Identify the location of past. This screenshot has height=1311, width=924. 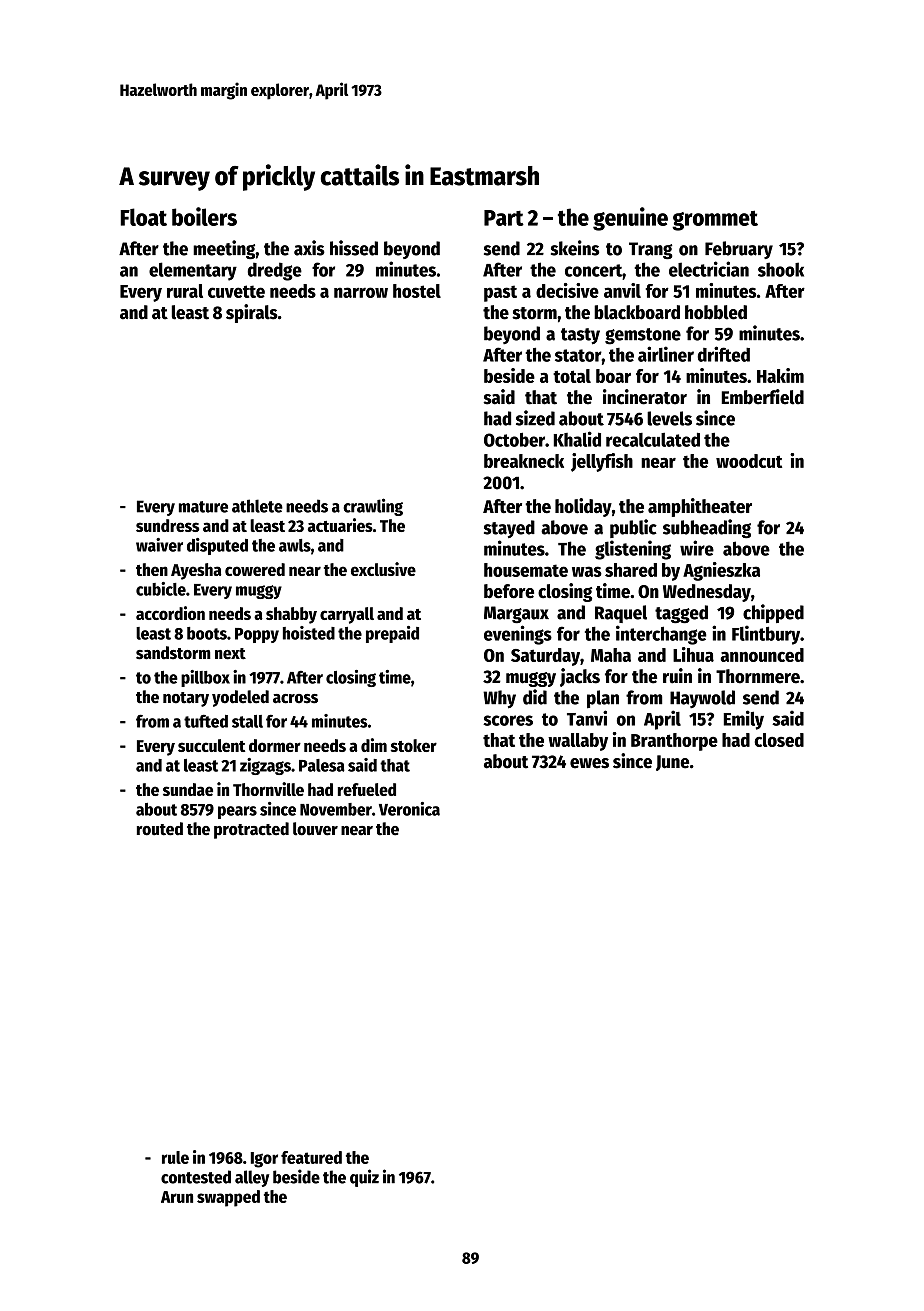
(500, 293).
